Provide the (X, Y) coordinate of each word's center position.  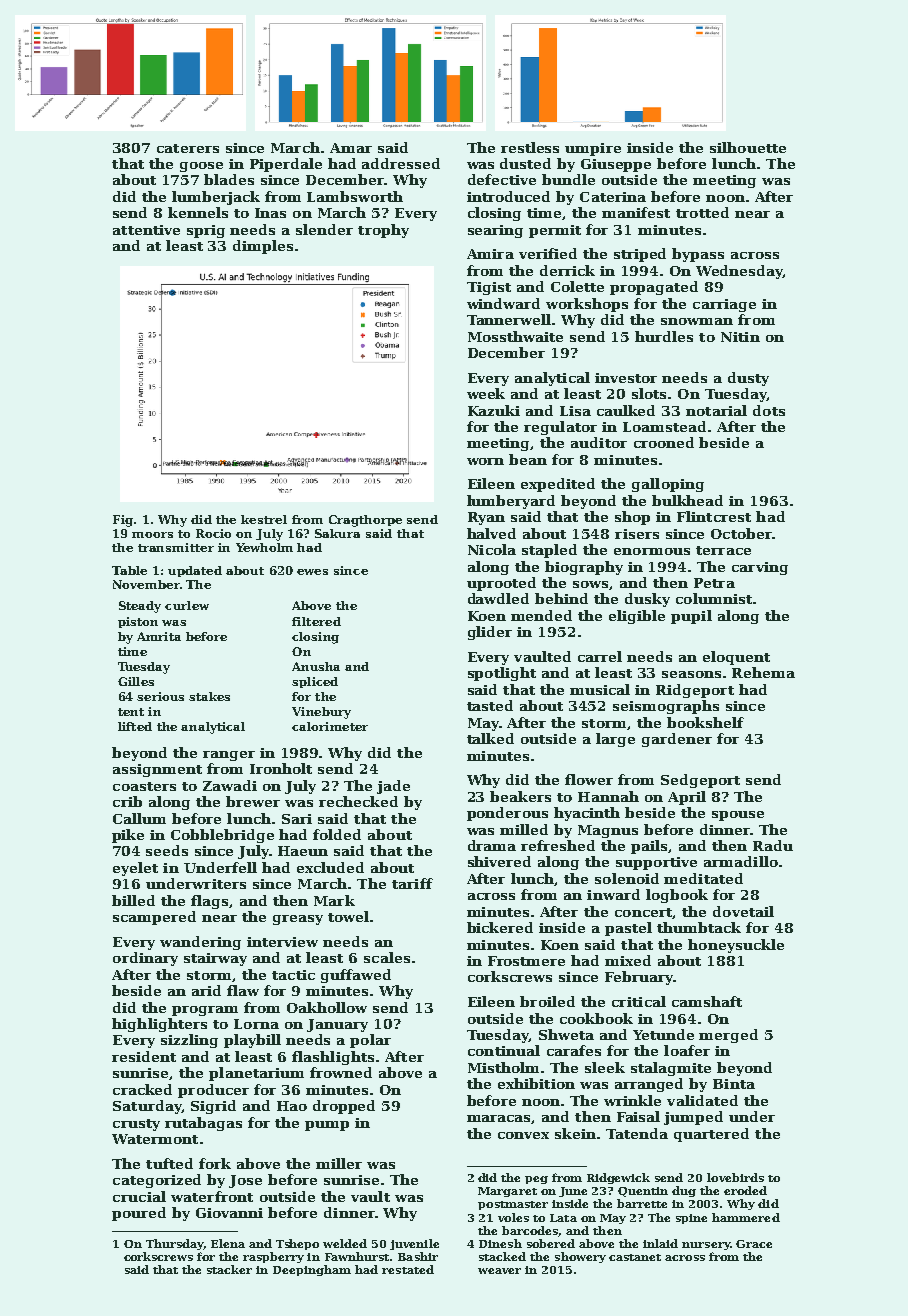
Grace (754, 1244)
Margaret (507, 1192)
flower (589, 779)
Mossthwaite (515, 336)
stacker (229, 1269)
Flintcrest (714, 516)
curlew (187, 605)
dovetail (743, 911)
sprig (206, 231)
